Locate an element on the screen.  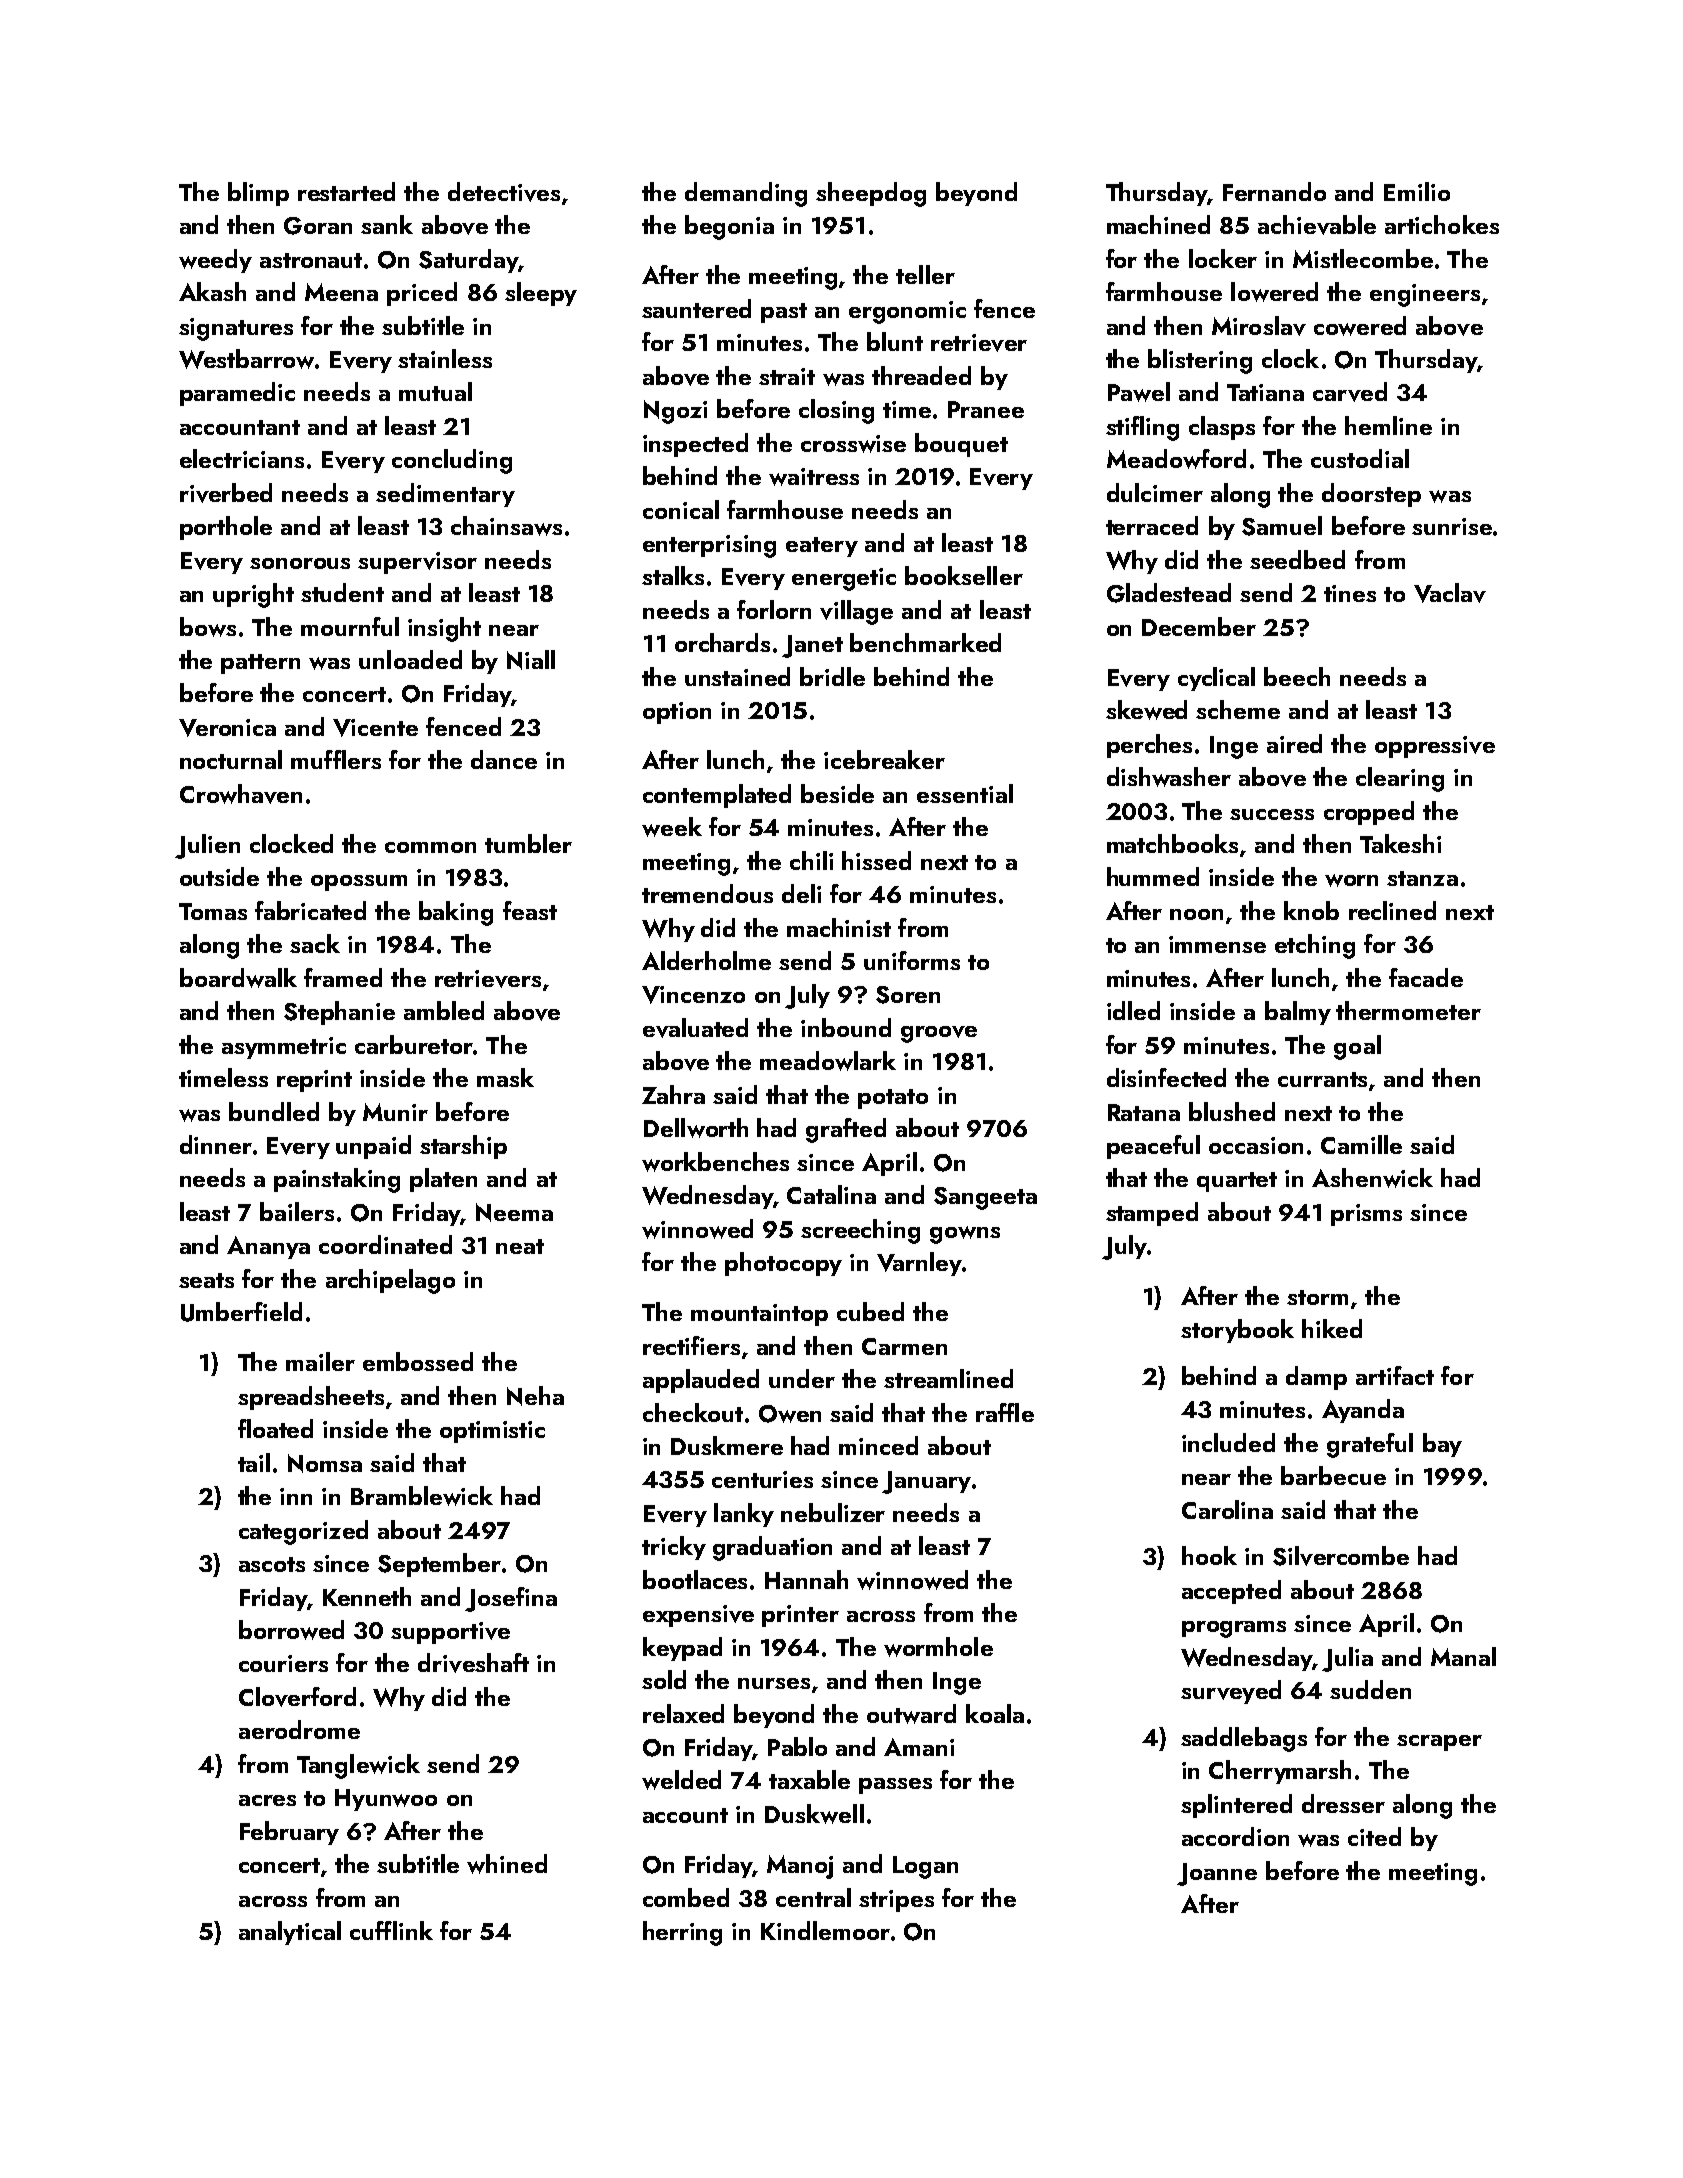
February is located at coordinates (289, 1833).
